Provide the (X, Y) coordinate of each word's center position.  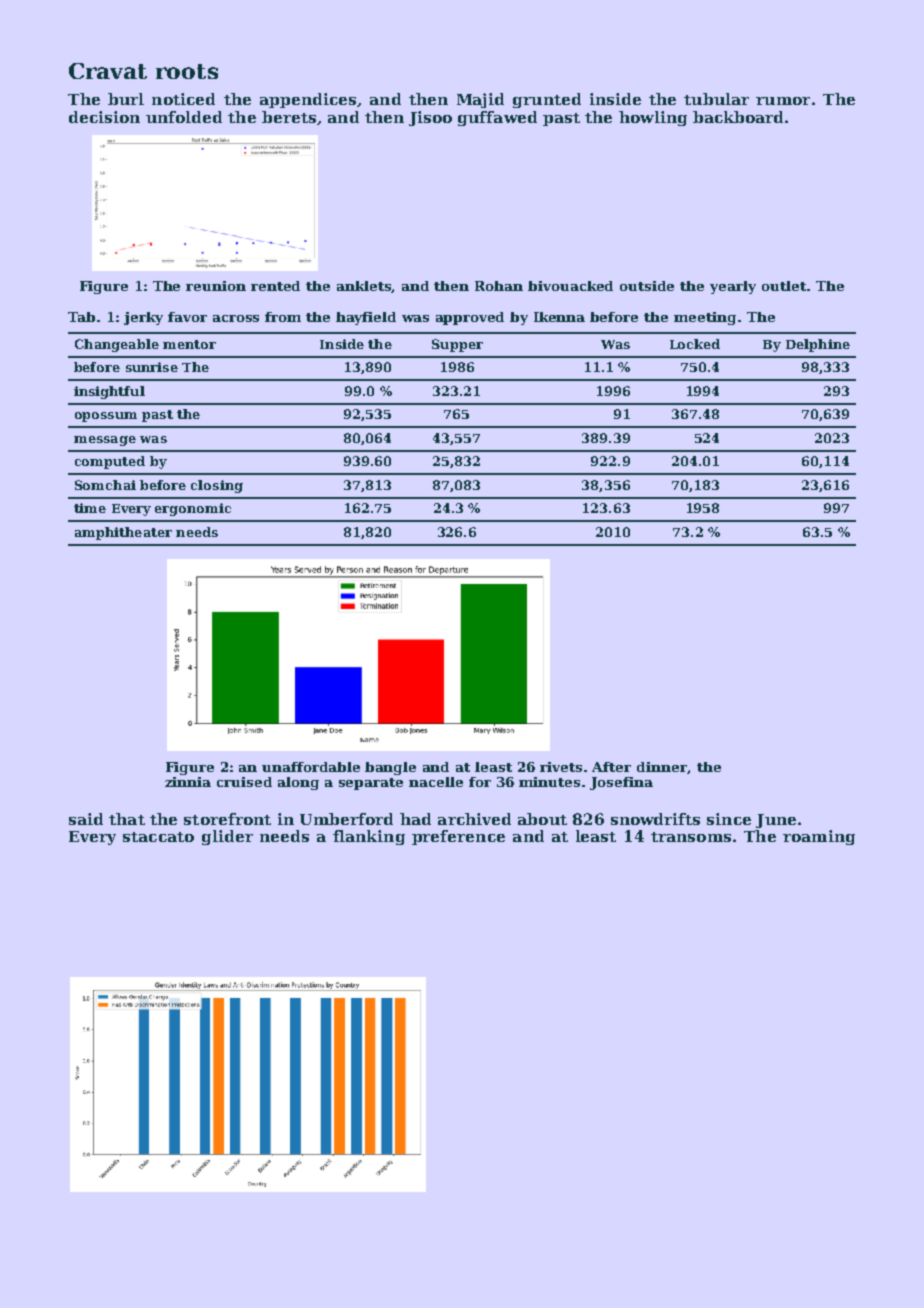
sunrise (152, 367)
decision (104, 117)
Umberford (346, 819)
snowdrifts (655, 819)
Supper (457, 345)
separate (371, 784)
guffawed (497, 118)
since (729, 819)
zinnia (188, 782)
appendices (308, 100)
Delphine (818, 345)
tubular (716, 99)
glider (227, 837)
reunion (216, 286)
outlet (784, 286)
